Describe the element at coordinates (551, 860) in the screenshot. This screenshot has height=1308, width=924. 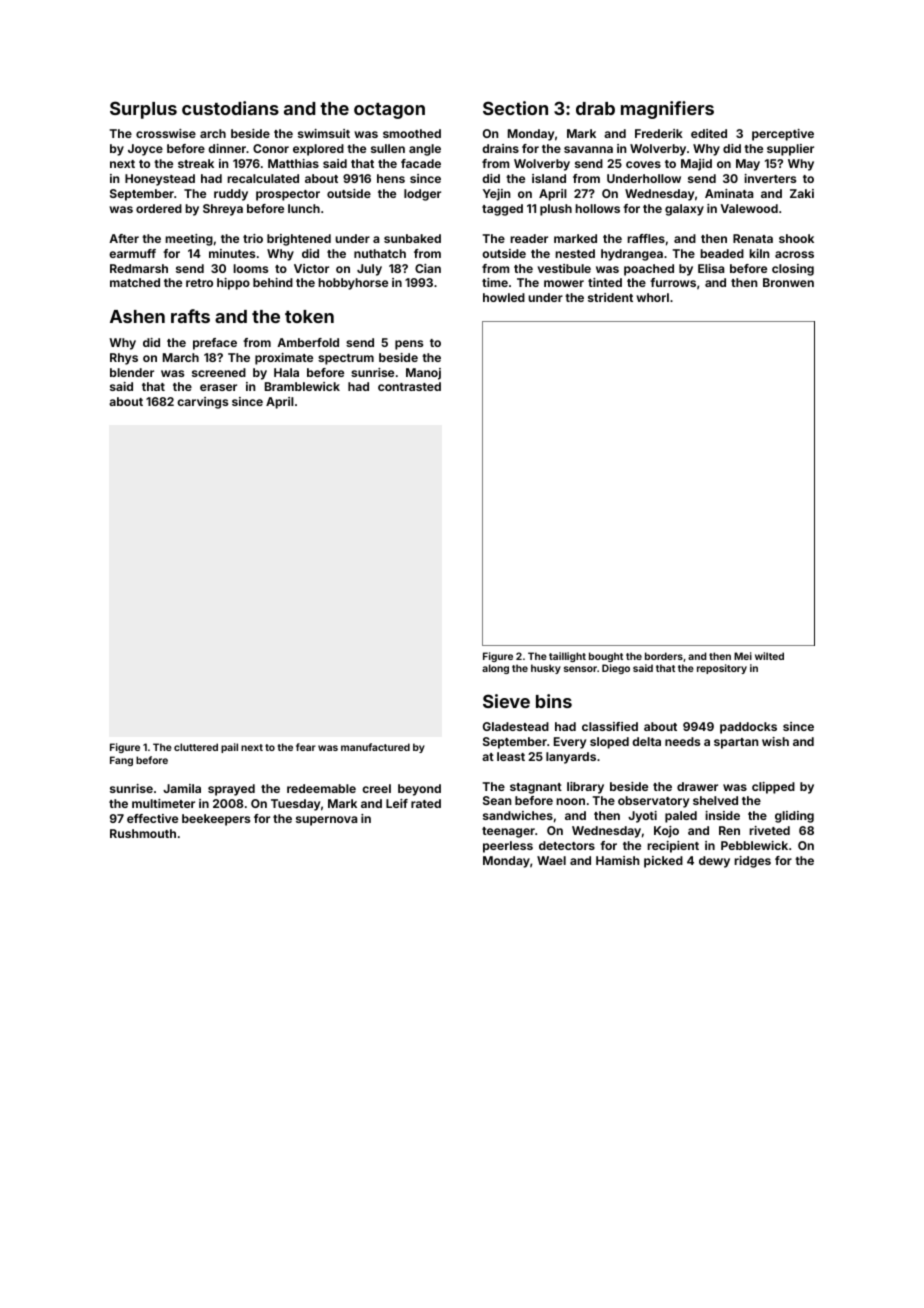
I see `Wael` at that location.
